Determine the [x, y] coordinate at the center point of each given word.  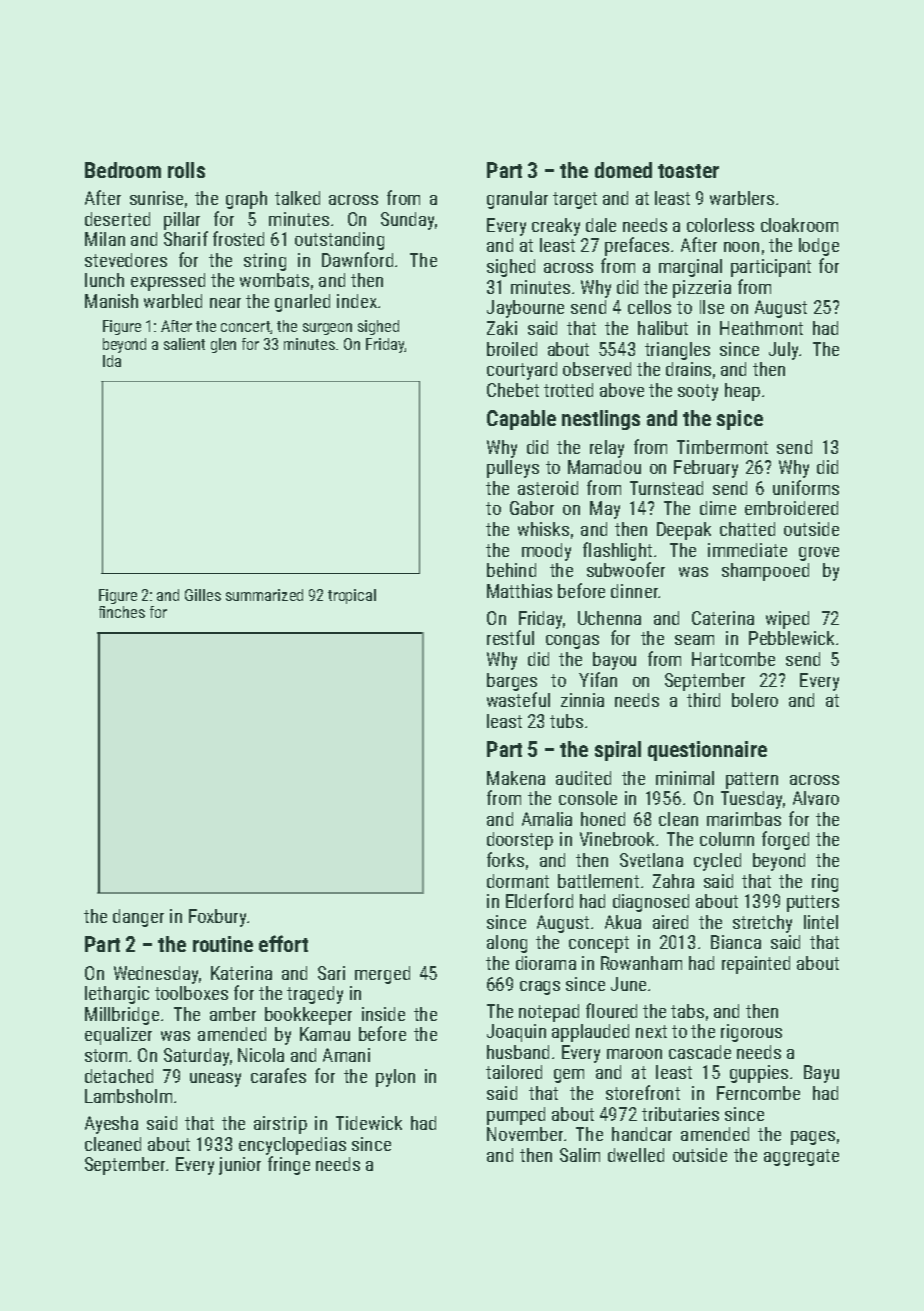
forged [785, 840]
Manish [111, 301]
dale [601, 225]
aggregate [801, 1157]
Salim [580, 1155]
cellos [649, 307]
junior [240, 1166]
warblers [742, 198]
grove [819, 554]
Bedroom [123, 170]
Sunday [407, 221]
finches [122, 612]
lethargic [117, 995]
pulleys [513, 469]
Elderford [539, 900]
